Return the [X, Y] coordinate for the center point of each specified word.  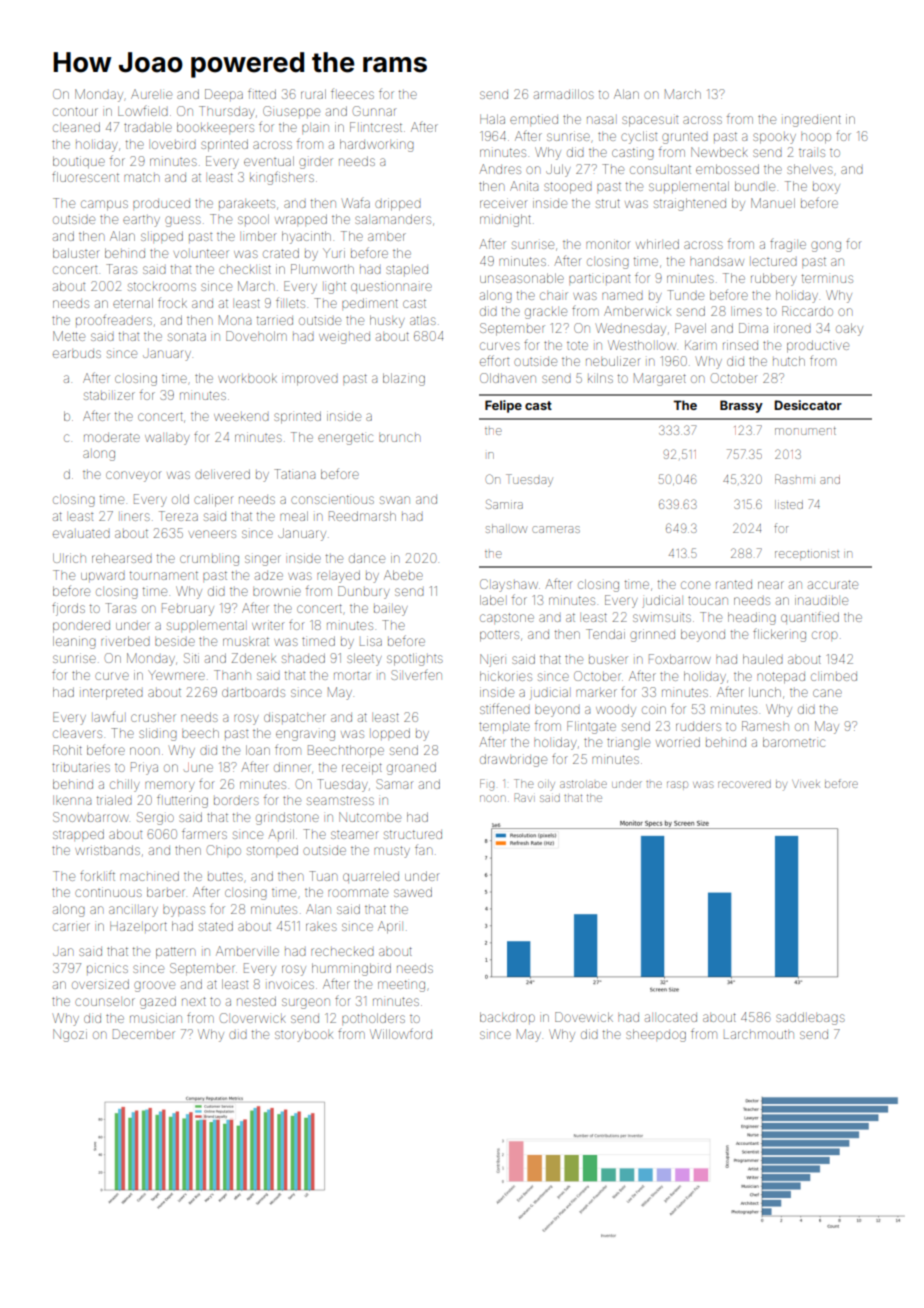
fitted [262, 93]
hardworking [377, 145]
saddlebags [810, 1018]
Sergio [155, 818]
